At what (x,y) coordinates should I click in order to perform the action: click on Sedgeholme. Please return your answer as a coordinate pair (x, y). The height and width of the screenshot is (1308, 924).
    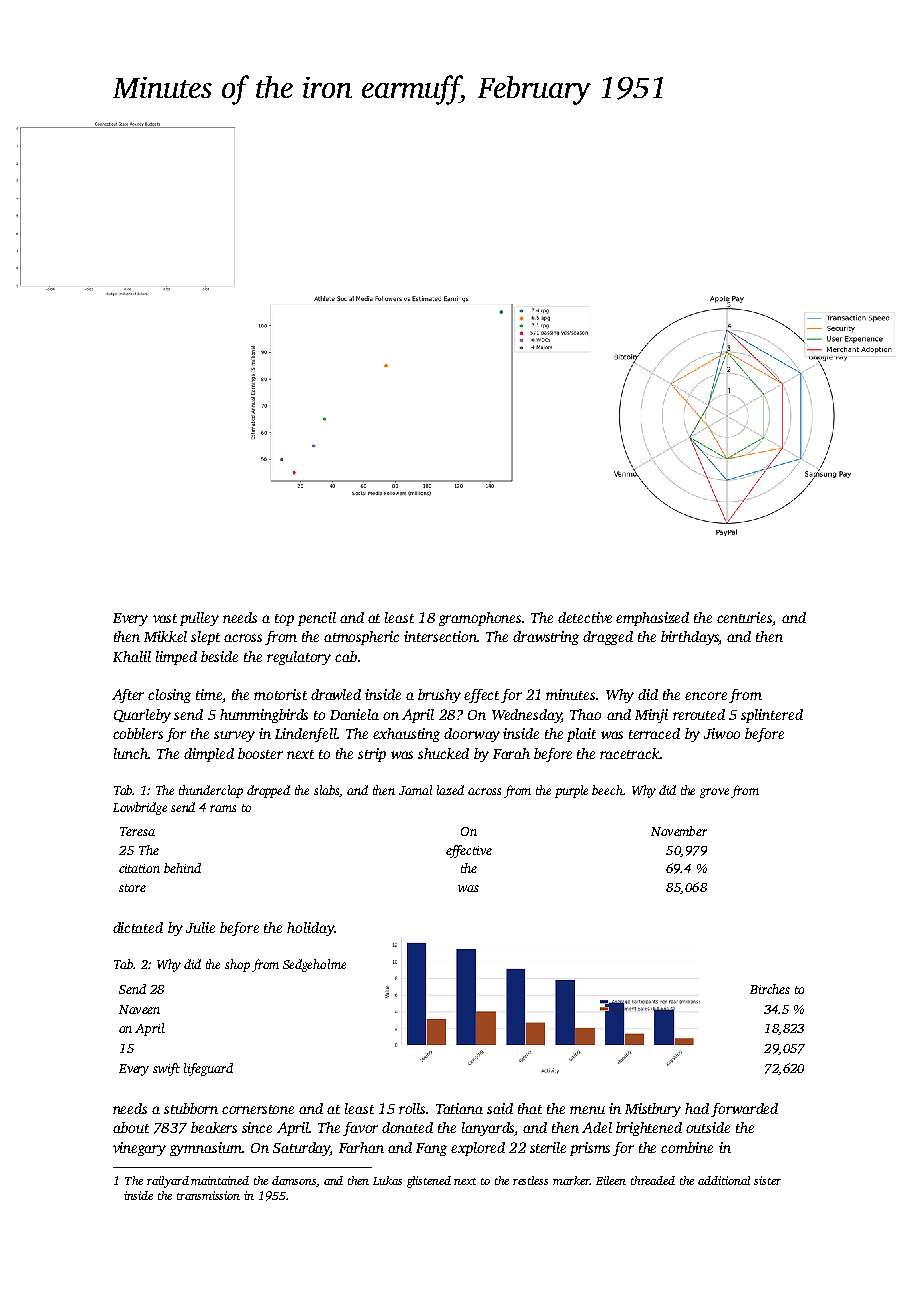
    Looking at the image, I should click on (314, 965).
